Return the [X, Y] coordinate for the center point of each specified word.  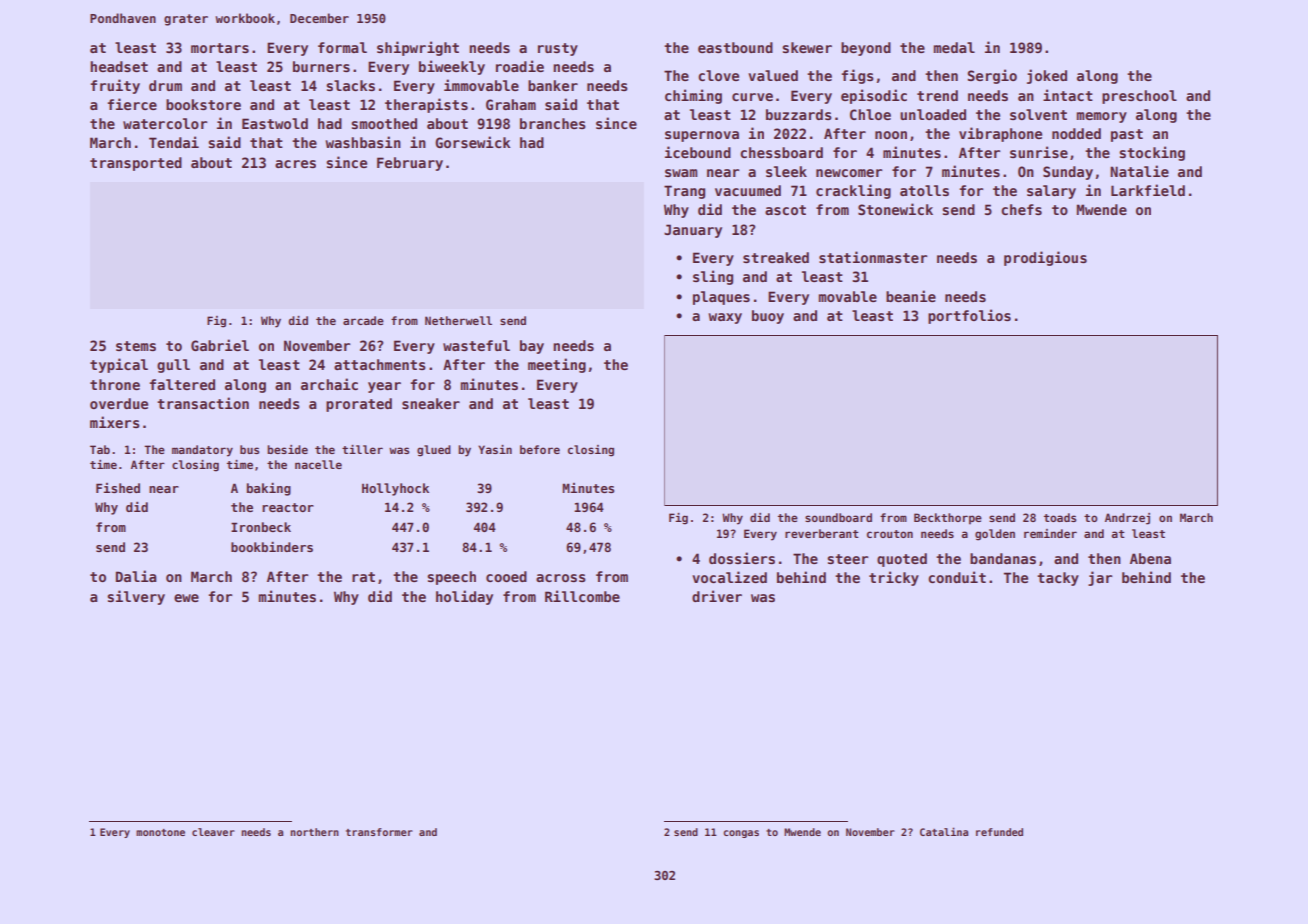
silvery [136, 597]
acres [295, 164]
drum [165, 85]
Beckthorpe [948, 519]
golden [995, 535]
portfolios [969, 316]
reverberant [822, 533]
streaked [776, 257]
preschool [1139, 97]
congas [741, 834]
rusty [558, 49]
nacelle [318, 464]
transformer [379, 832]
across [560, 578]
